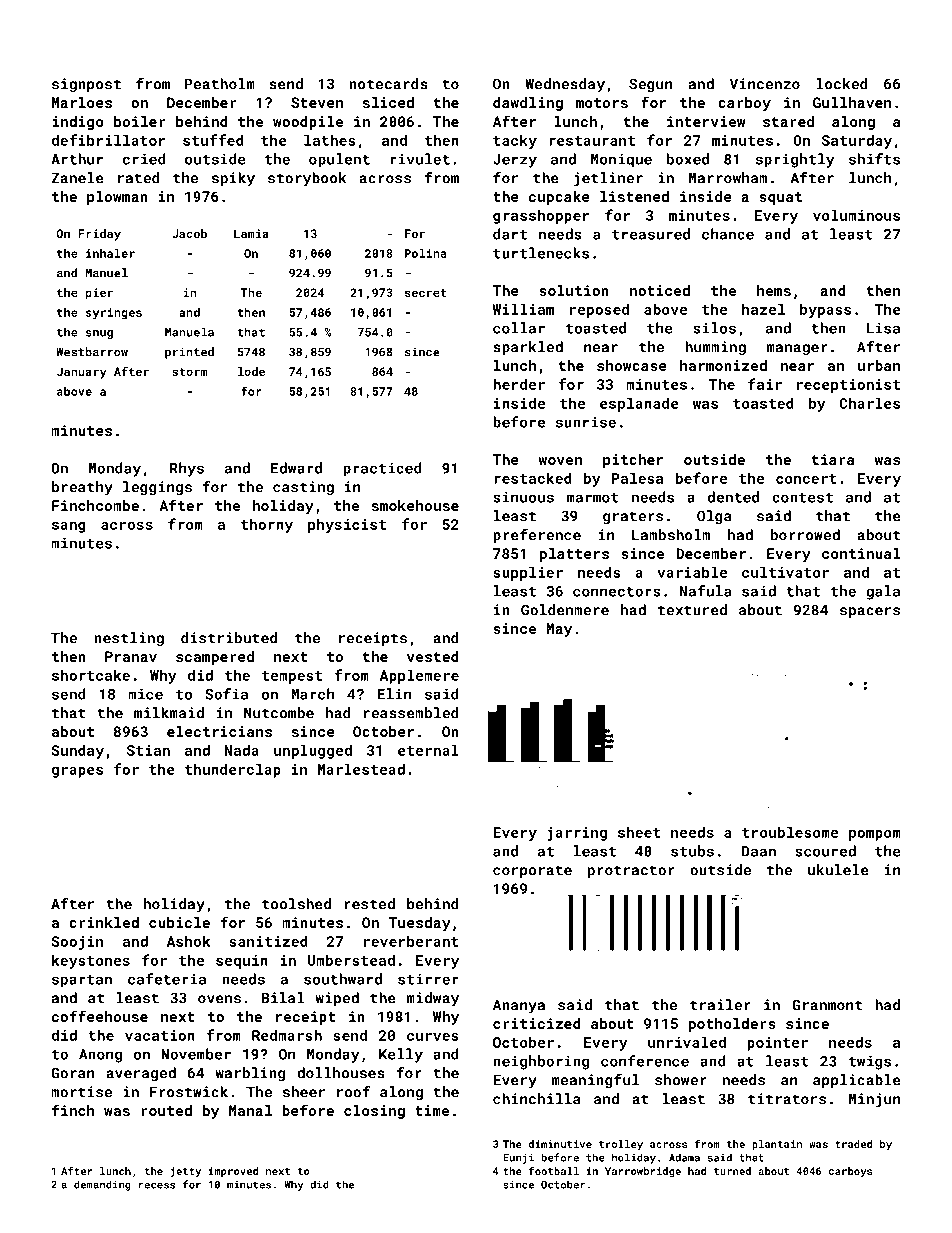 The height and width of the page is (1233, 952). What do you see at coordinates (875, 835) in the page?
I see `pompom` at bounding box center [875, 835].
